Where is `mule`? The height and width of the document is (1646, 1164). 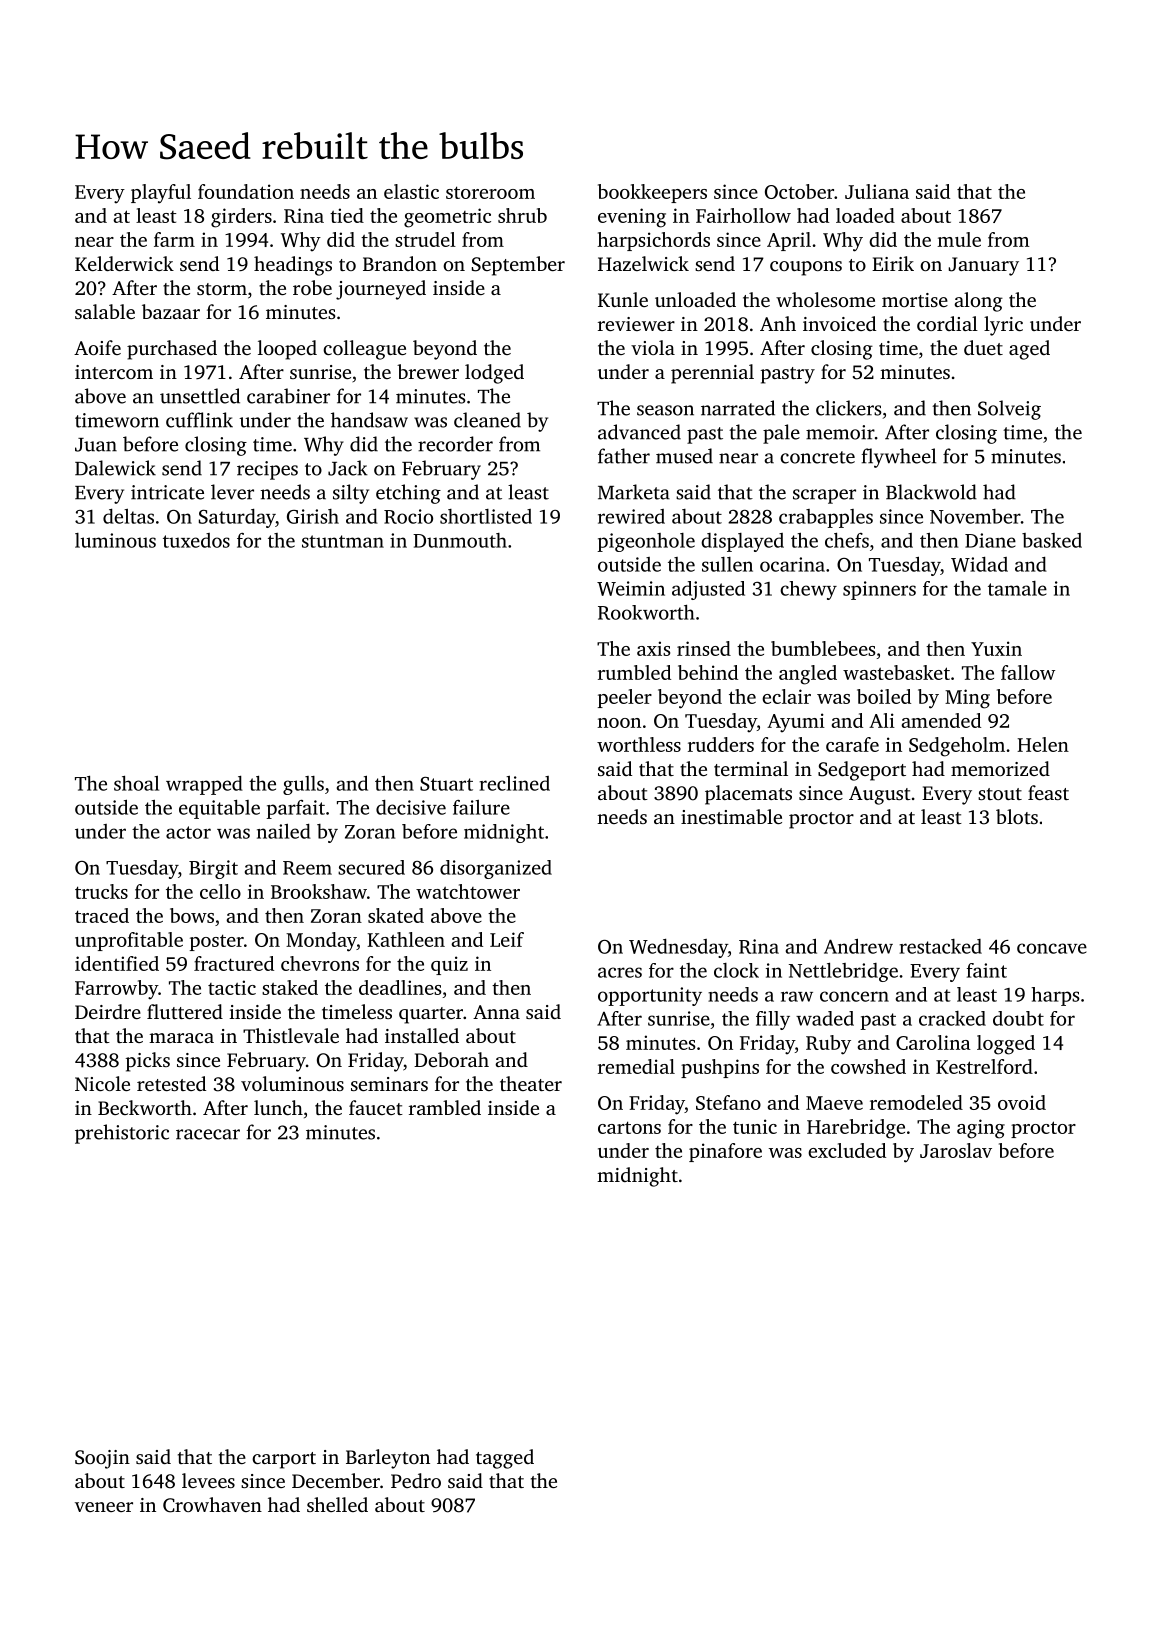 mule is located at coordinates (959, 239).
